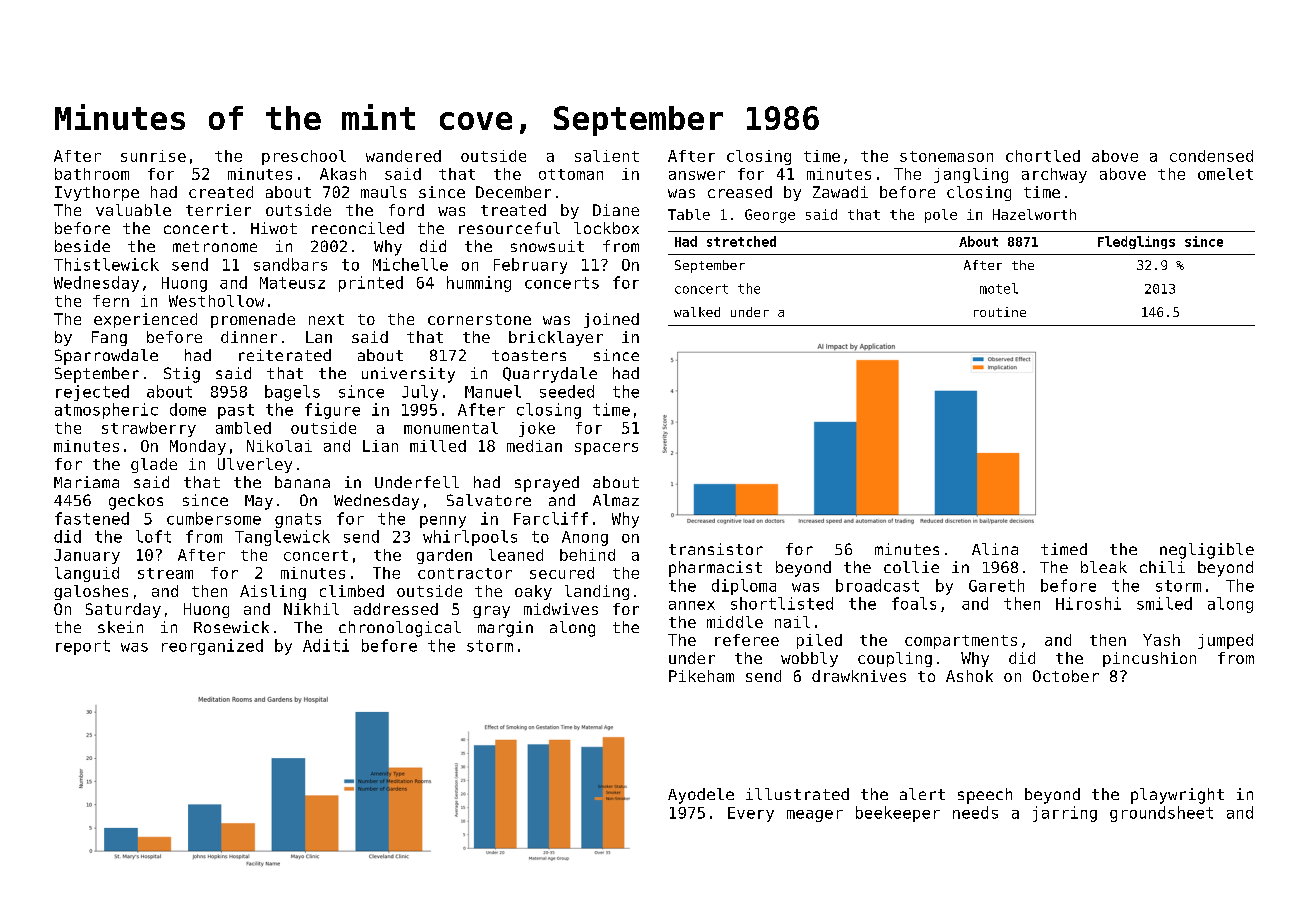  Describe the element at coordinates (1211, 156) in the page. I see `condensed` at that location.
